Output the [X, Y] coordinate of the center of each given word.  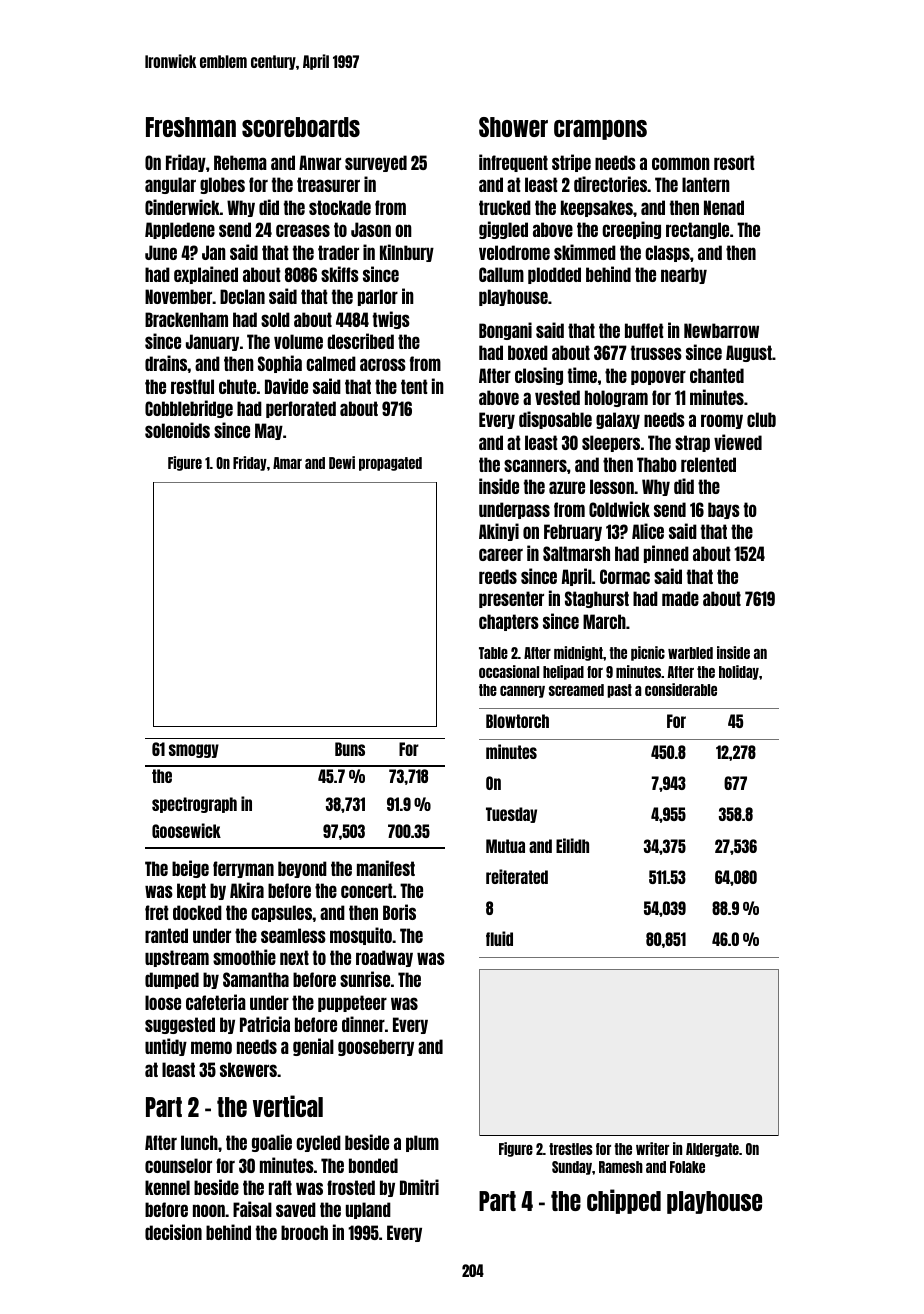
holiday [739, 672]
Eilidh [572, 845]
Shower [513, 127]
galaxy [618, 420]
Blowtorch [517, 721]
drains [166, 363]
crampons [600, 130]
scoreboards [301, 127]
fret [157, 912]
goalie [272, 1143]
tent [414, 386]
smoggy [194, 751]
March [604, 621]
